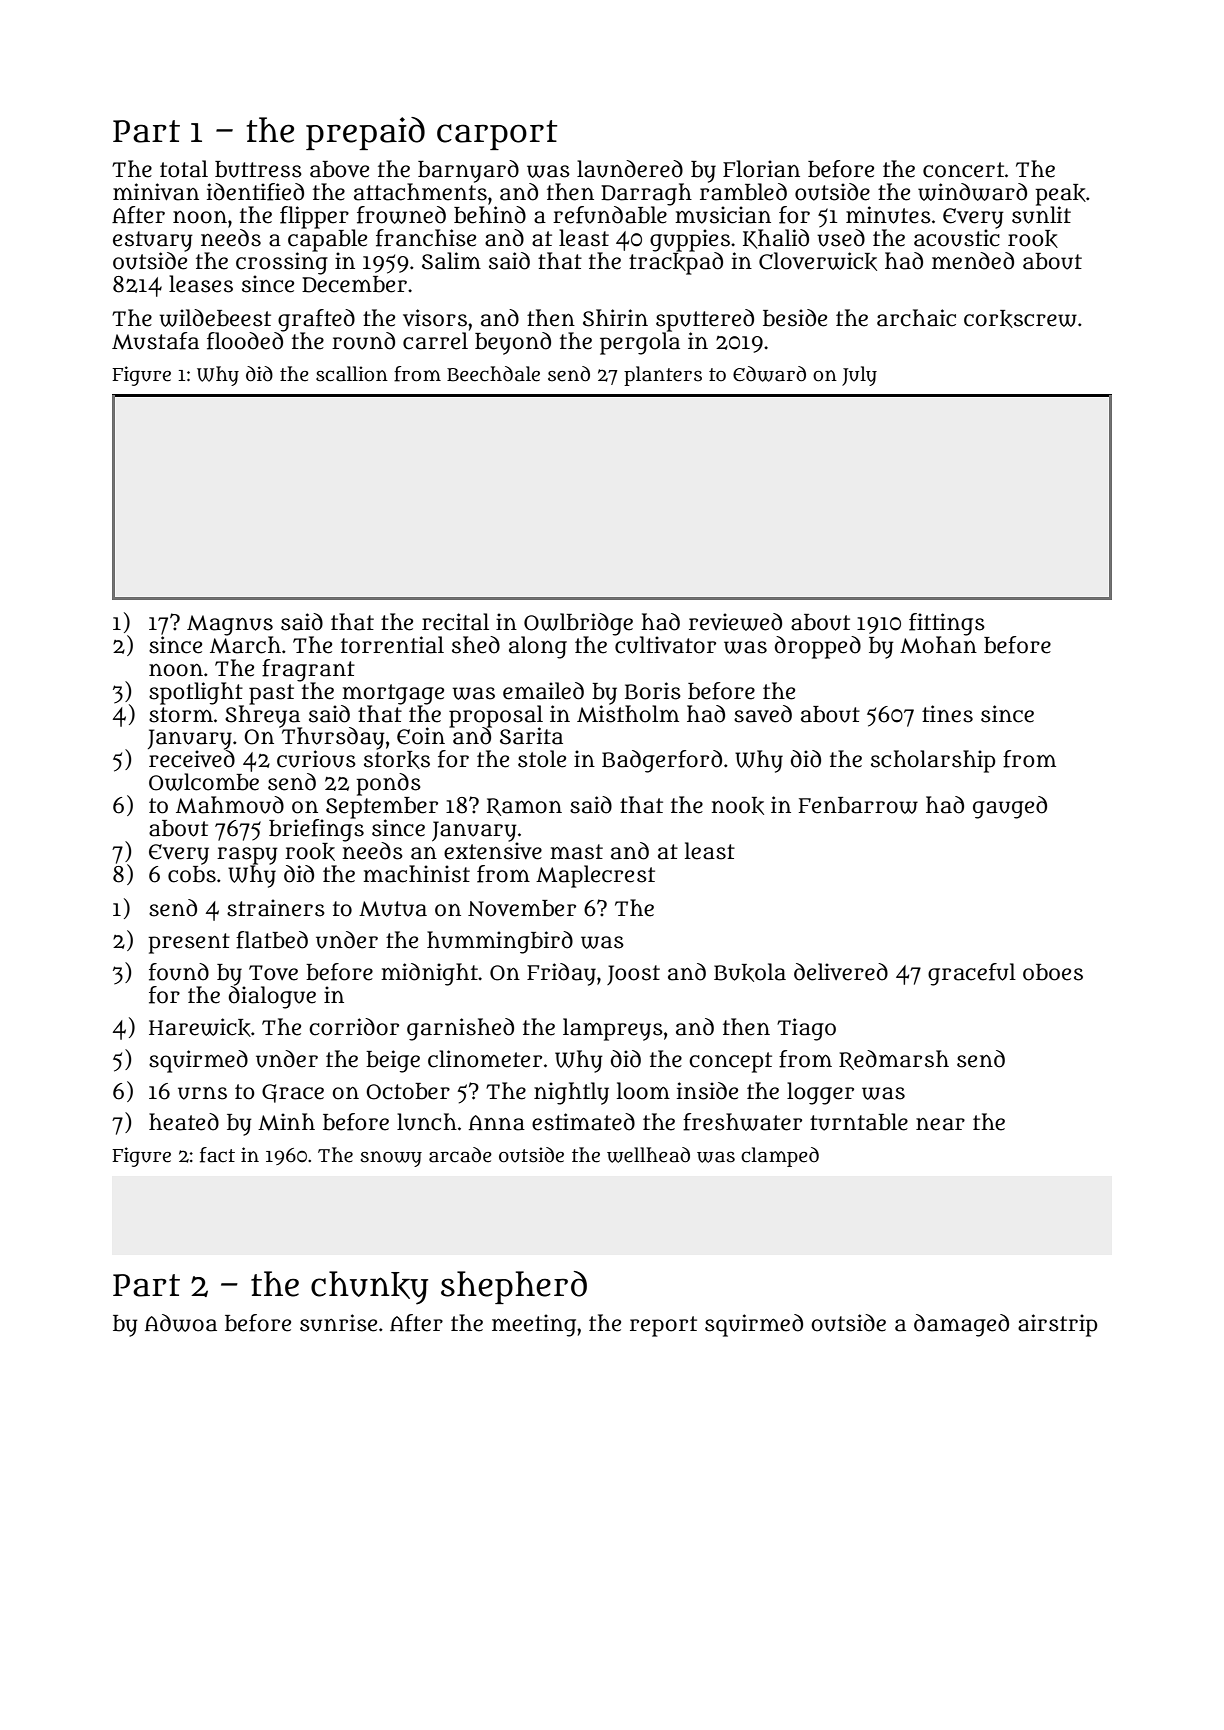  Describe the element at coordinates (184, 169) in the screenshot. I see `total` at that location.
